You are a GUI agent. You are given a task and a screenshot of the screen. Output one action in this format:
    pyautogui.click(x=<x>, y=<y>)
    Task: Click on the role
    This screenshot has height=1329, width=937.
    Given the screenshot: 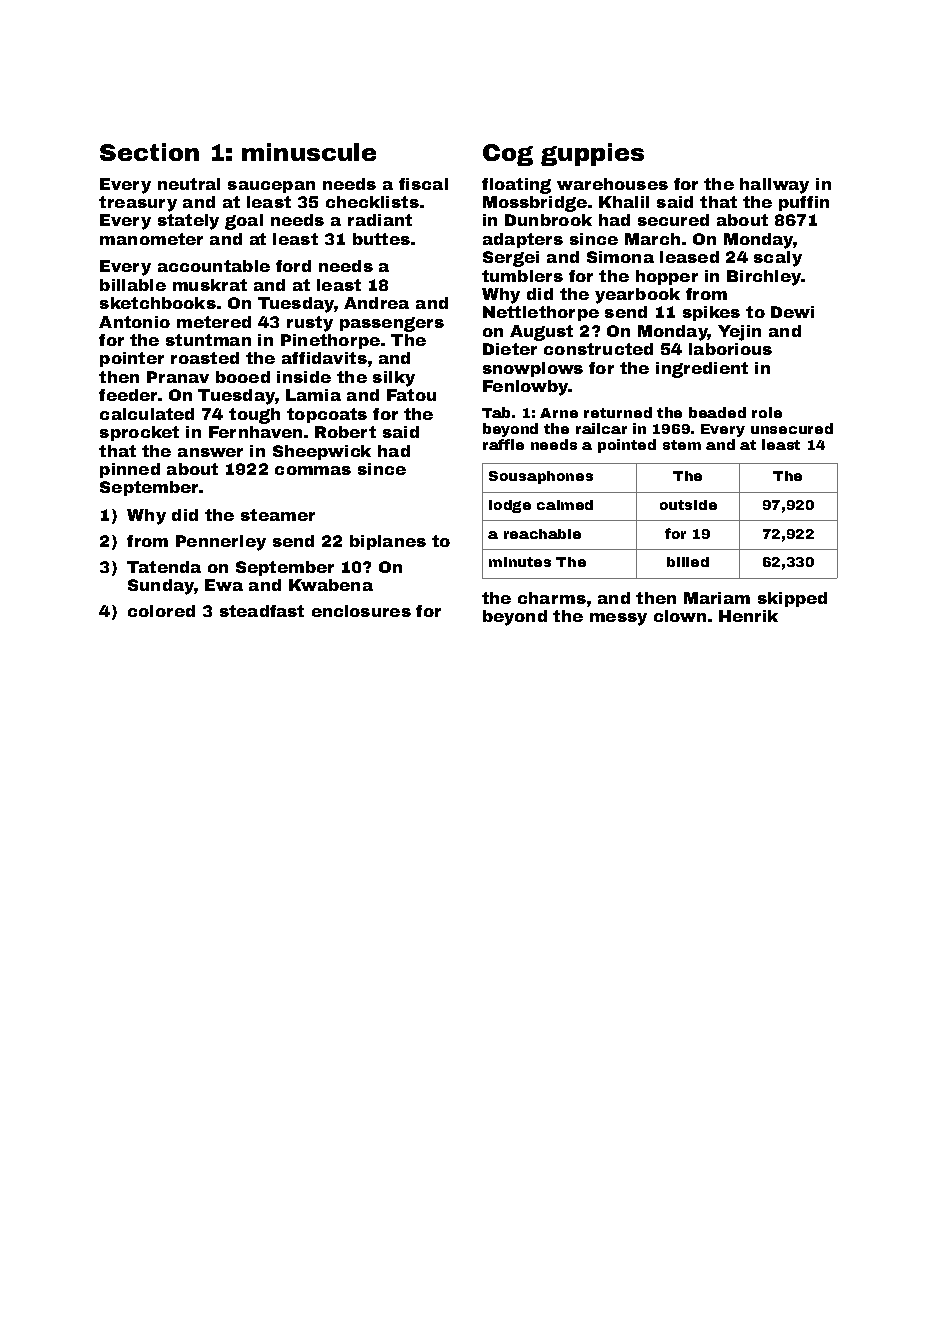 What is the action you would take?
    pyautogui.click(x=767, y=412)
